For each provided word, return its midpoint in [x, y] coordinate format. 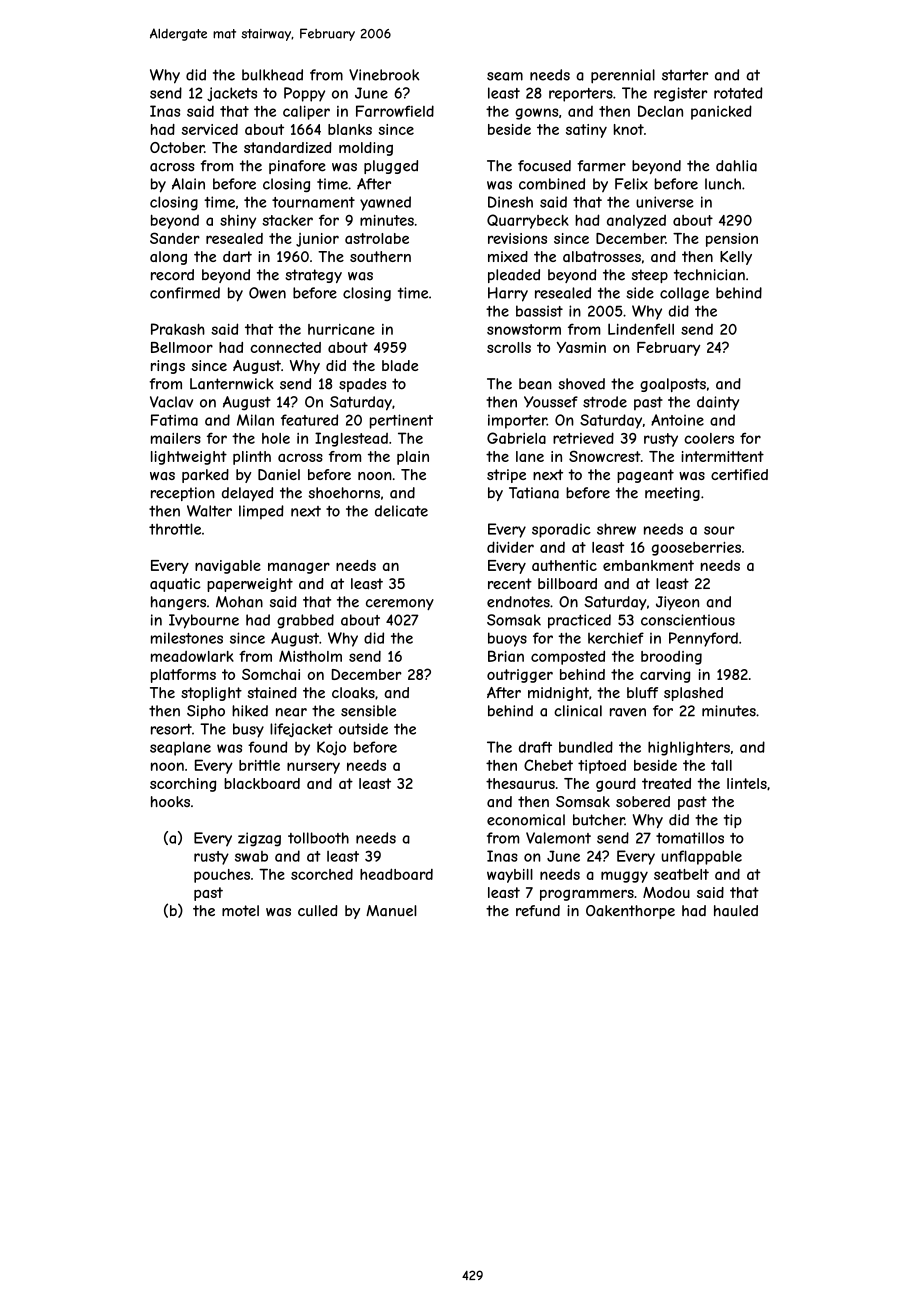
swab [251, 856]
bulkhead [272, 75]
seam [505, 76]
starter [685, 75]
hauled [736, 911]
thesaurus [520, 783]
